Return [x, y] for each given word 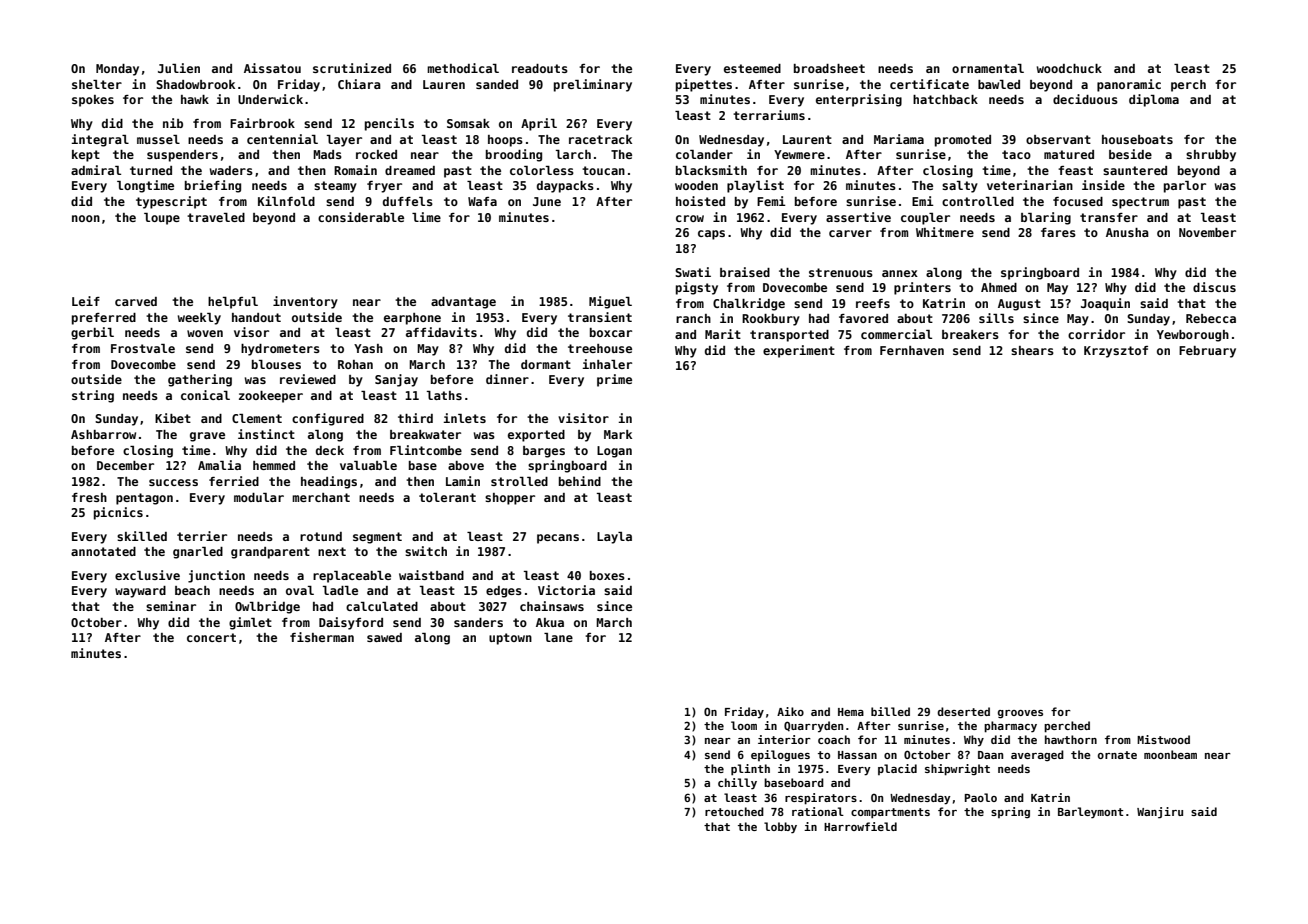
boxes [607, 575]
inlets [464, 418]
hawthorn [1071, 739]
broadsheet [829, 68]
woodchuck [1069, 68]
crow [690, 218]
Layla [614, 538]
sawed [384, 637]
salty [960, 187]
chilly [737, 784]
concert [211, 637]
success [173, 482]
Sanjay [396, 380]
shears [1032, 350]
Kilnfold [286, 201]
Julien [179, 68]
